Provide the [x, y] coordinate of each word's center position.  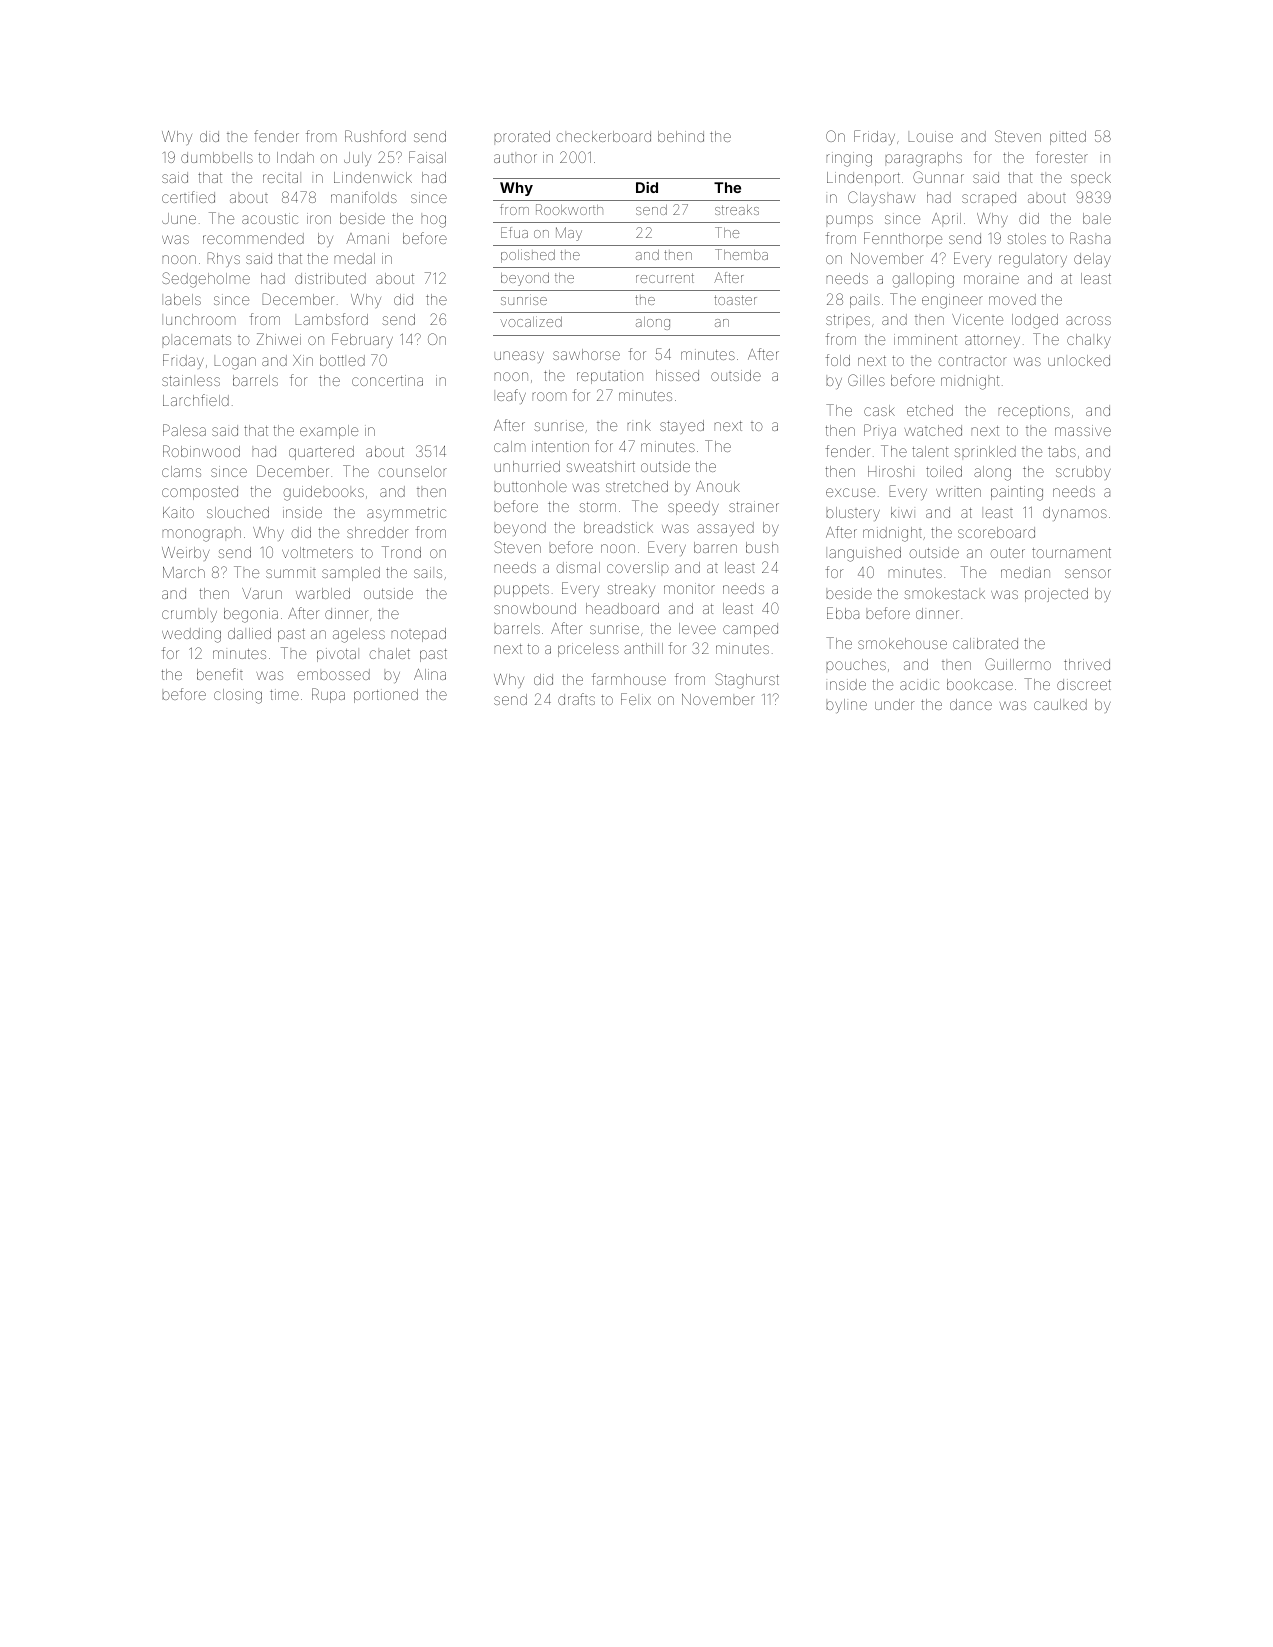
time [284, 694]
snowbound [535, 608]
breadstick [618, 527]
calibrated [985, 643]
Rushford [375, 136]
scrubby [1083, 473]
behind [681, 136]
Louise [931, 136]
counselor [412, 471]
